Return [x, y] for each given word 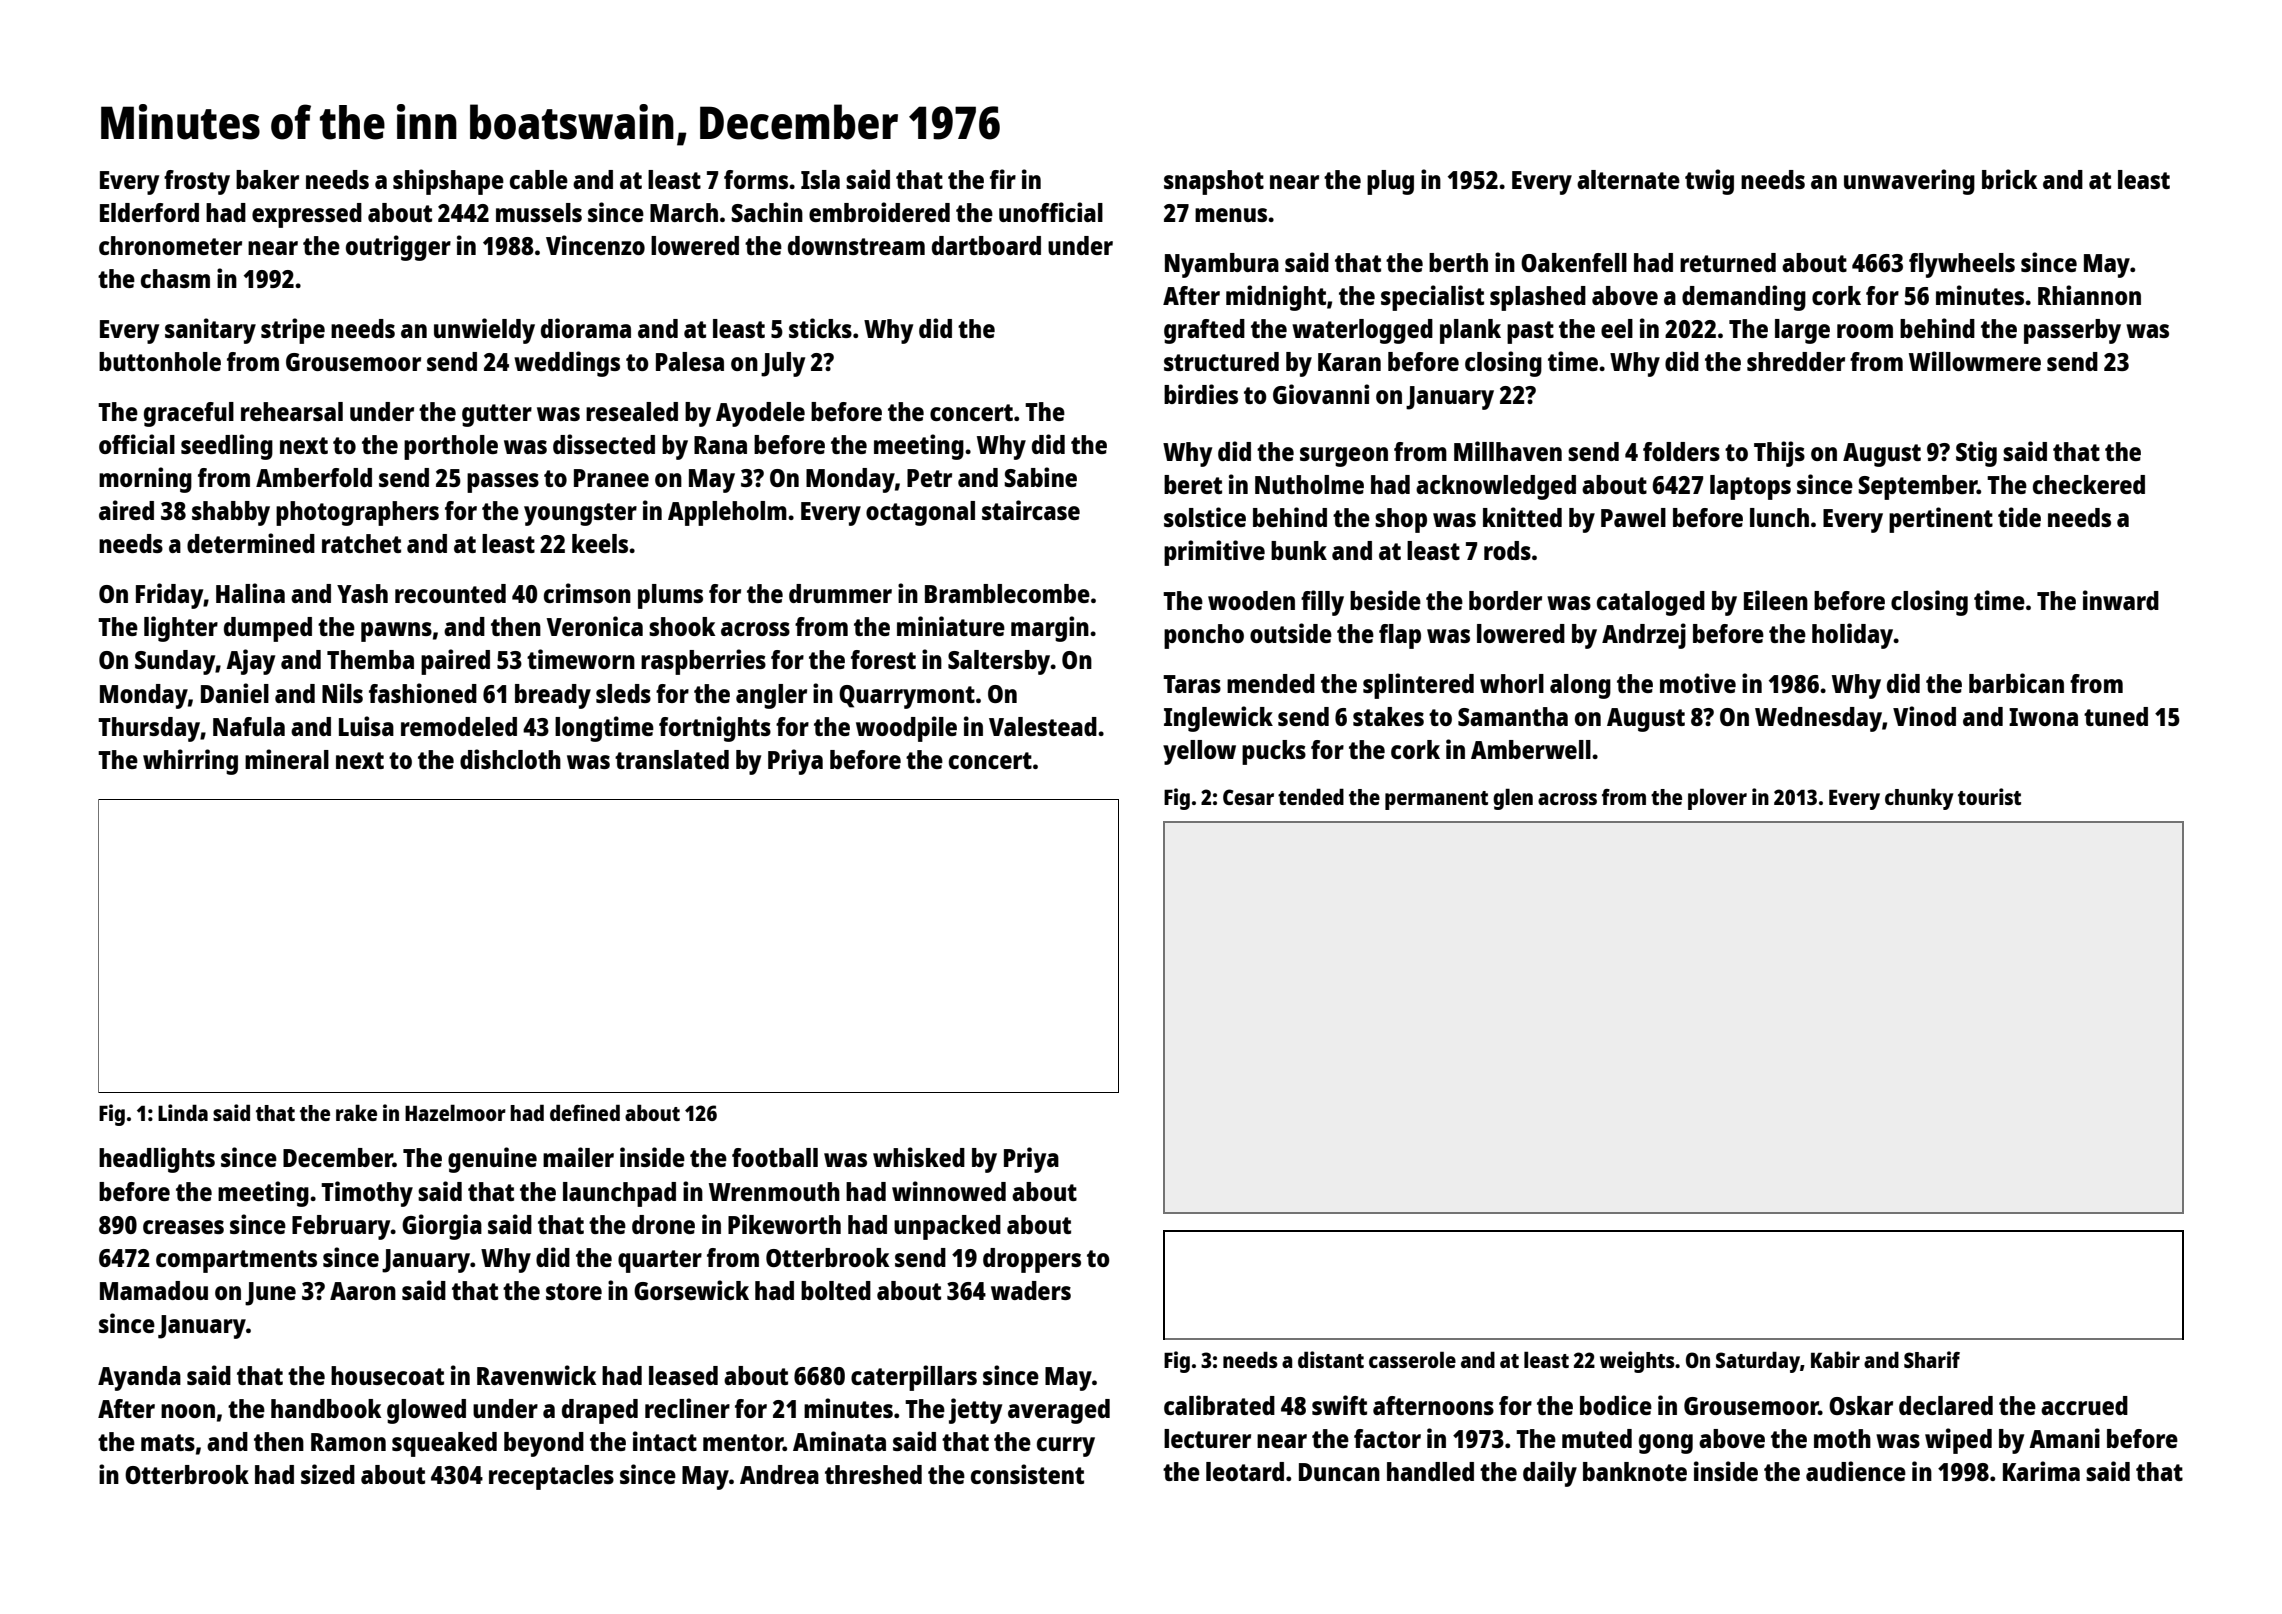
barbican [2016, 683]
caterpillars [914, 1378]
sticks [820, 328]
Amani [2064, 1438]
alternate [1628, 179]
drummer [840, 593]
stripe [293, 331]
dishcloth [510, 759]
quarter [660, 1261]
